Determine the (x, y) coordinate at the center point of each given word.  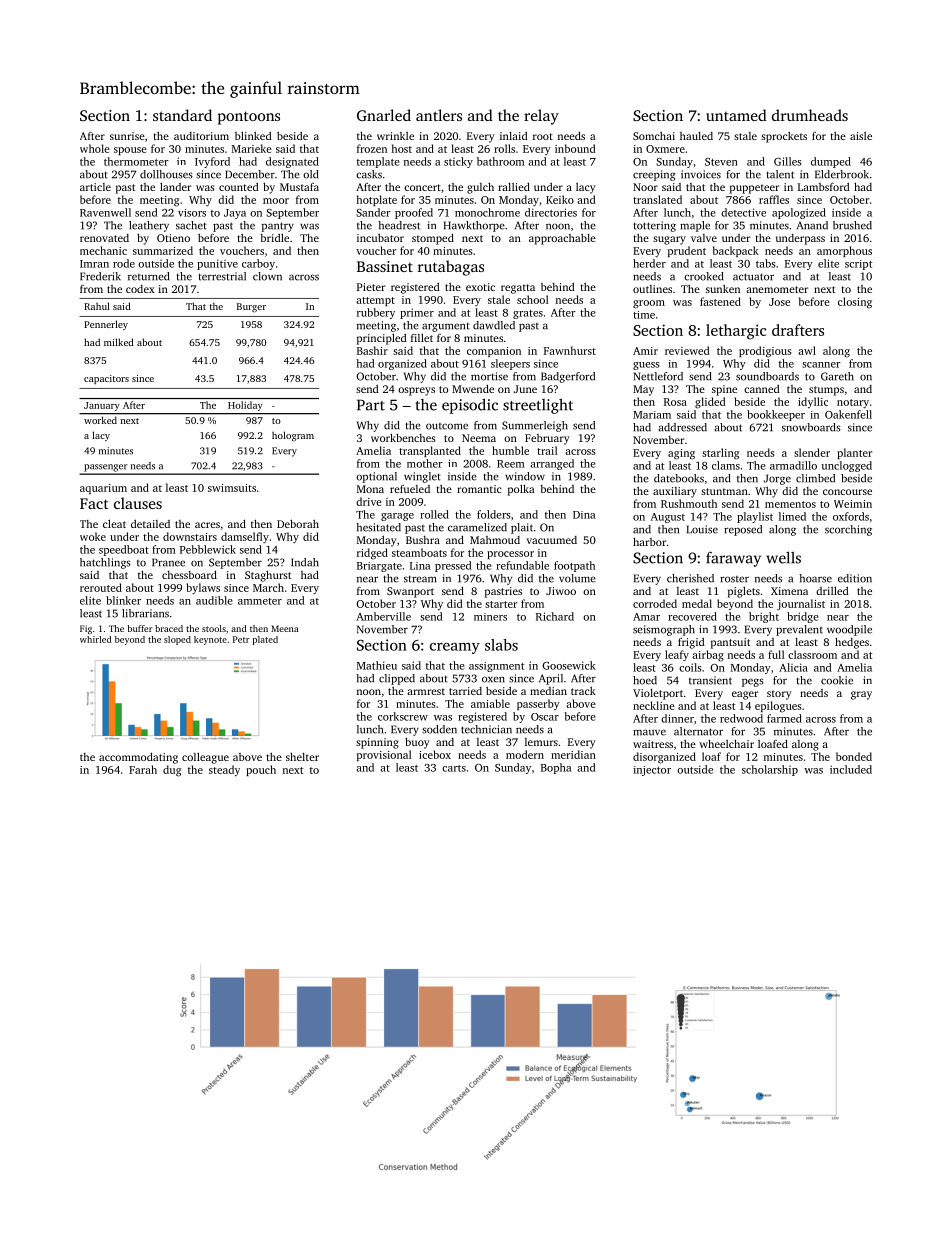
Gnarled (384, 115)
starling (720, 454)
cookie (837, 680)
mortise (489, 376)
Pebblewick (208, 549)
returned (149, 276)
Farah (143, 769)
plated (265, 640)
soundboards (767, 376)
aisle (861, 136)
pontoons (249, 118)
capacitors (106, 379)
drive (369, 501)
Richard (555, 616)
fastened (720, 301)
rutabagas (451, 268)
